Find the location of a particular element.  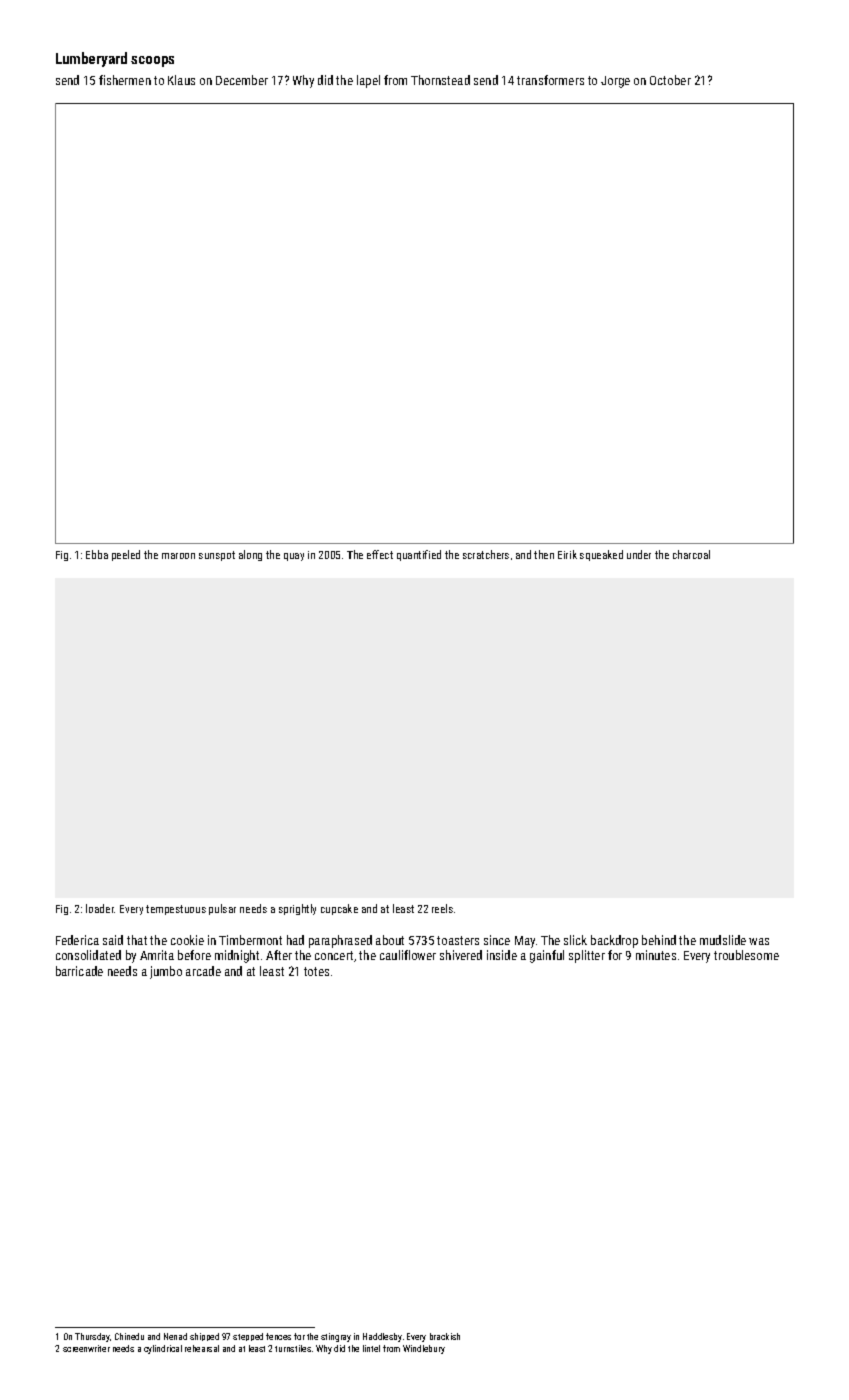

peeled is located at coordinates (126, 555).
